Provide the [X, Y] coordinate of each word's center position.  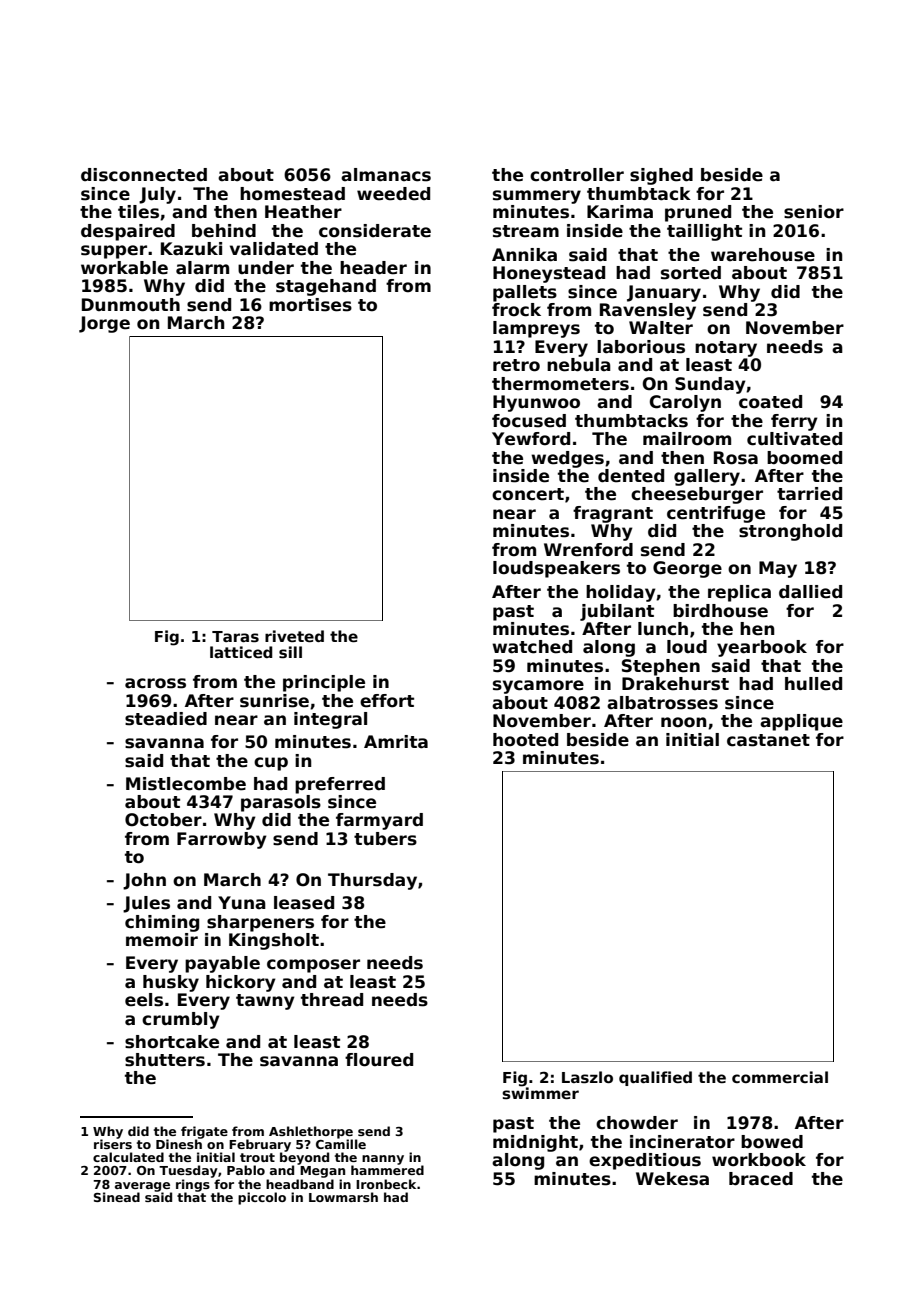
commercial [780, 1077]
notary [726, 349]
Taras [235, 637]
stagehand [326, 287]
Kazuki [191, 249]
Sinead [117, 1197]
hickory [241, 983]
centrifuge [716, 514]
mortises [310, 305]
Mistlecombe [186, 784]
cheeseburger [697, 495]
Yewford [531, 439]
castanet [768, 740]
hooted [525, 740]
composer [313, 966]
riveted [294, 636]
